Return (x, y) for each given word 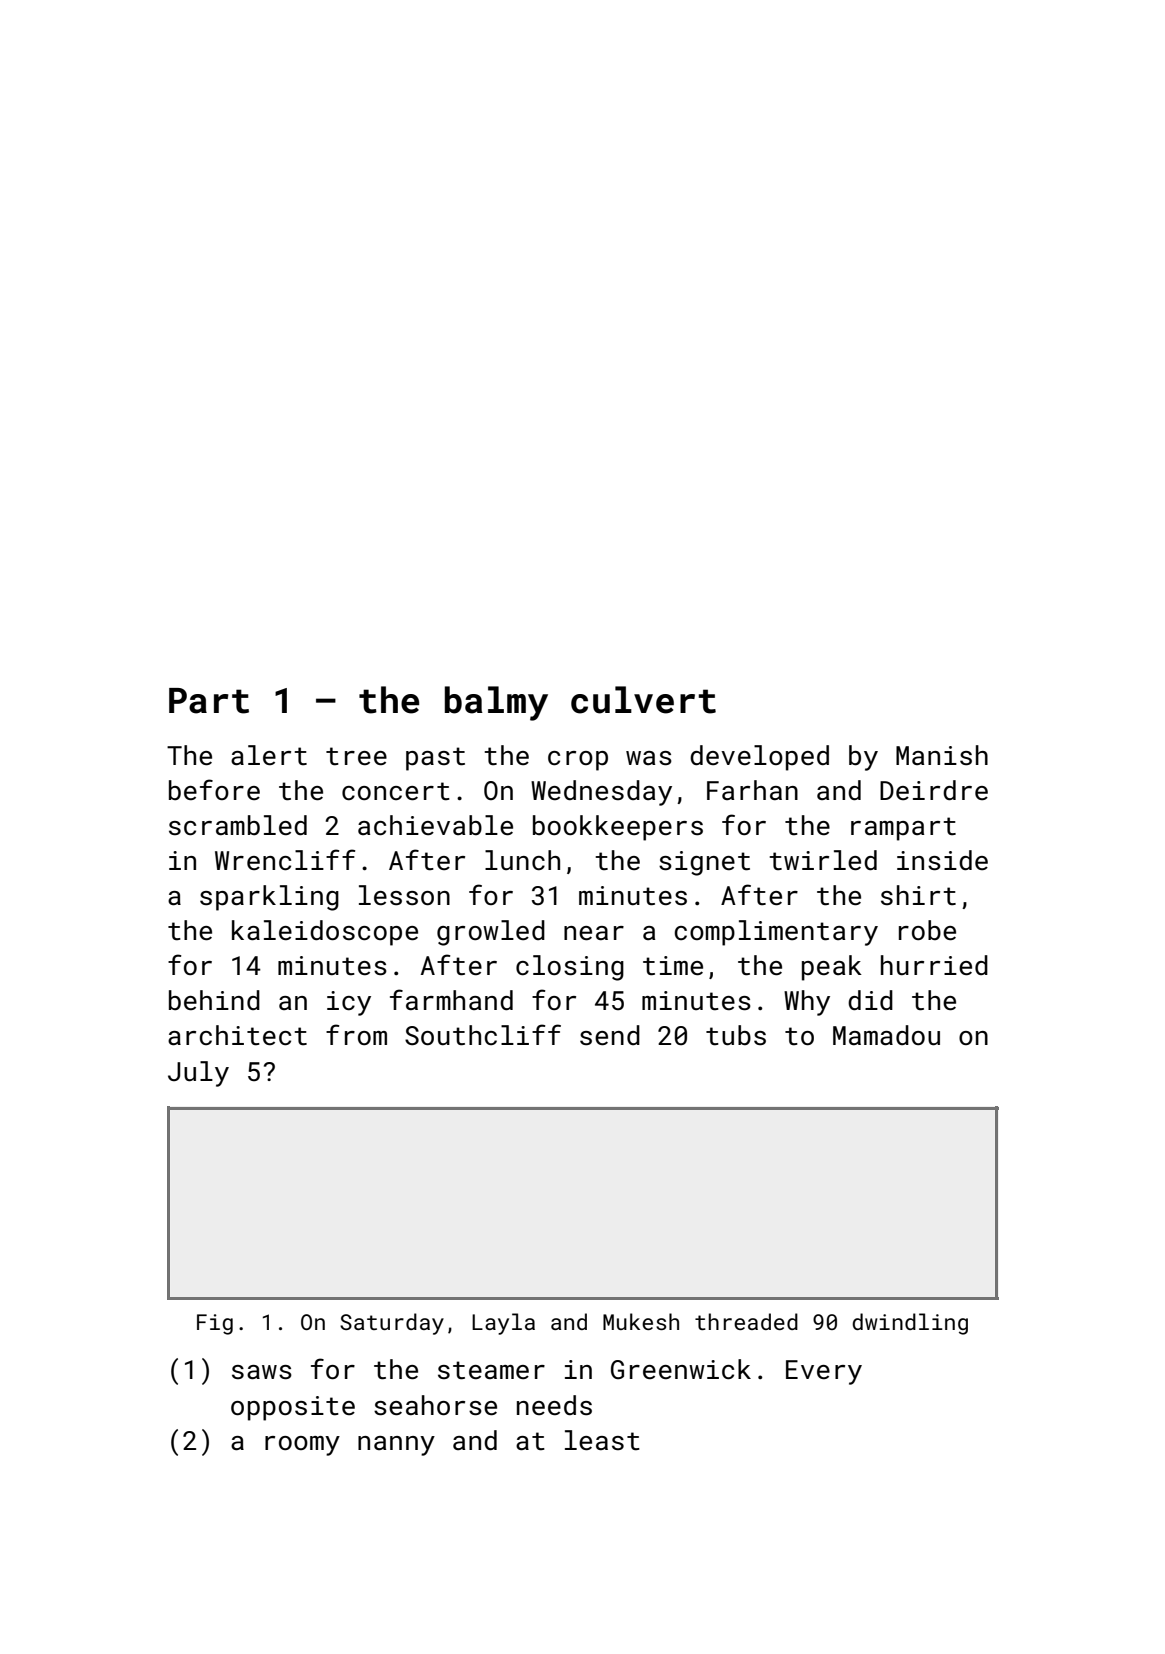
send (610, 1035)
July (198, 1074)
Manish (942, 755)
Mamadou (886, 1035)
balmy (496, 703)
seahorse (435, 1405)
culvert (643, 700)
